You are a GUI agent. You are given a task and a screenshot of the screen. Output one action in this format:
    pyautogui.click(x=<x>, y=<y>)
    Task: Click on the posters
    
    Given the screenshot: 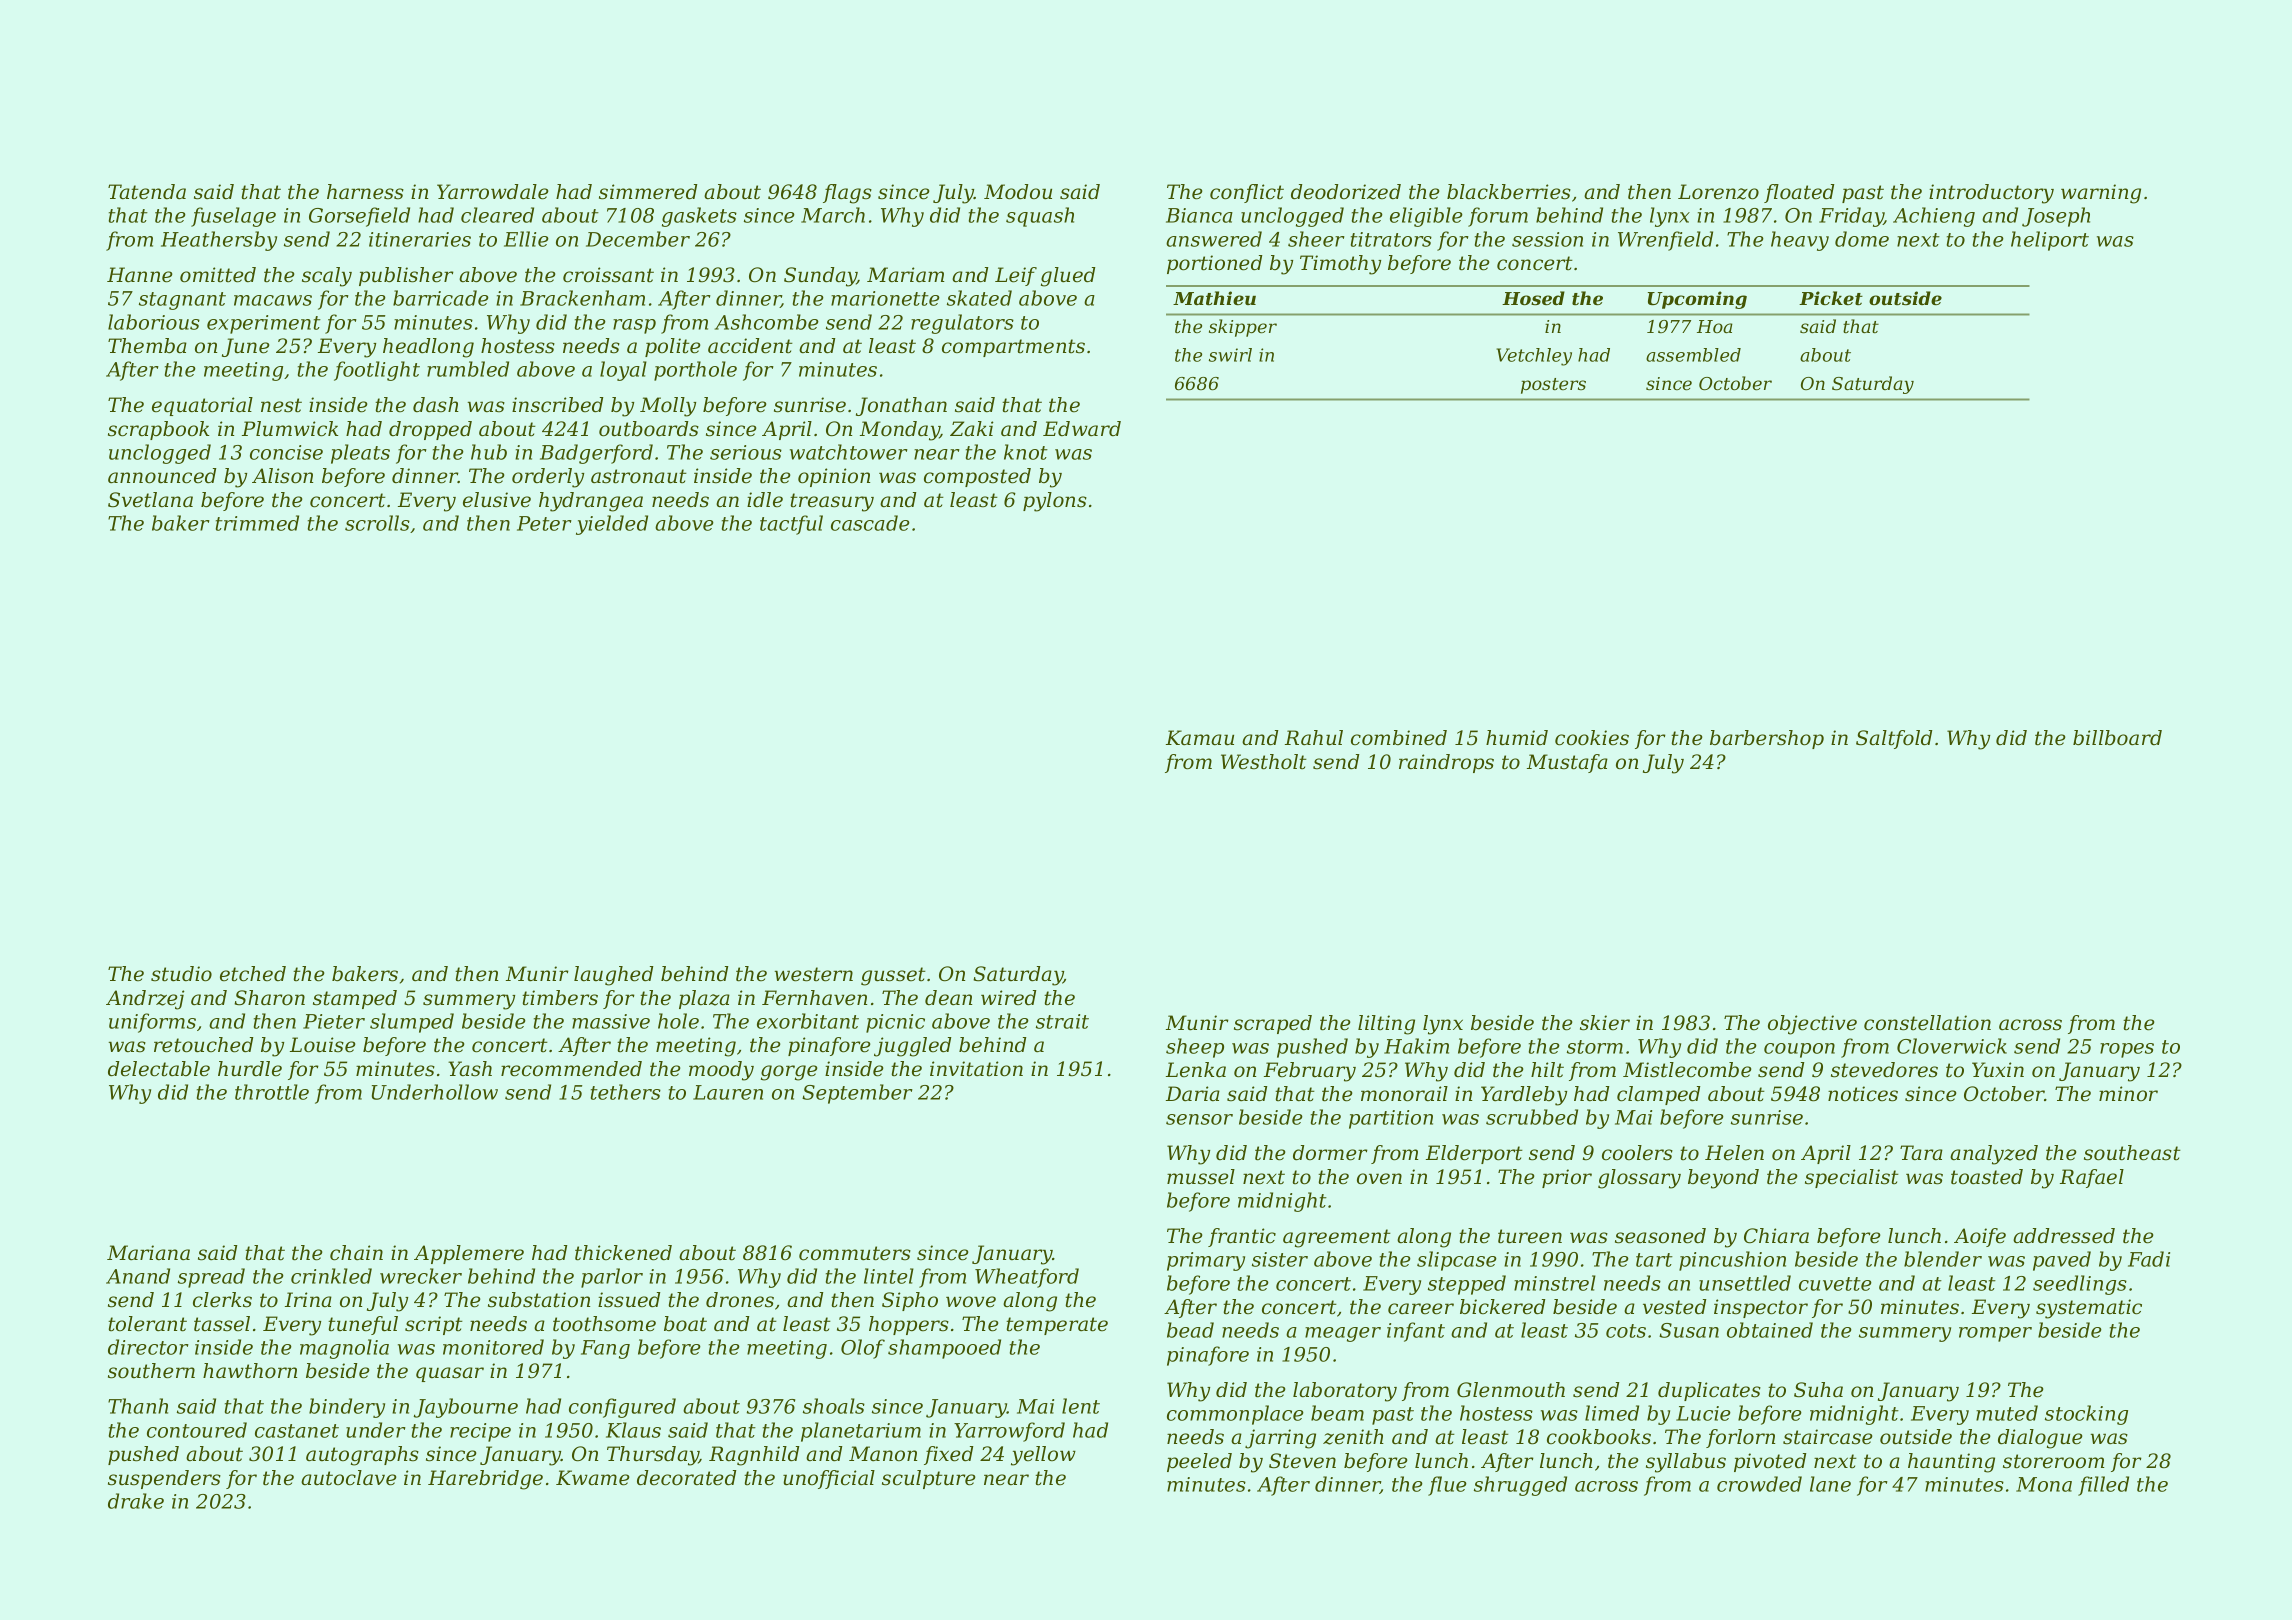 What is the action you would take?
    pyautogui.click(x=1553, y=386)
